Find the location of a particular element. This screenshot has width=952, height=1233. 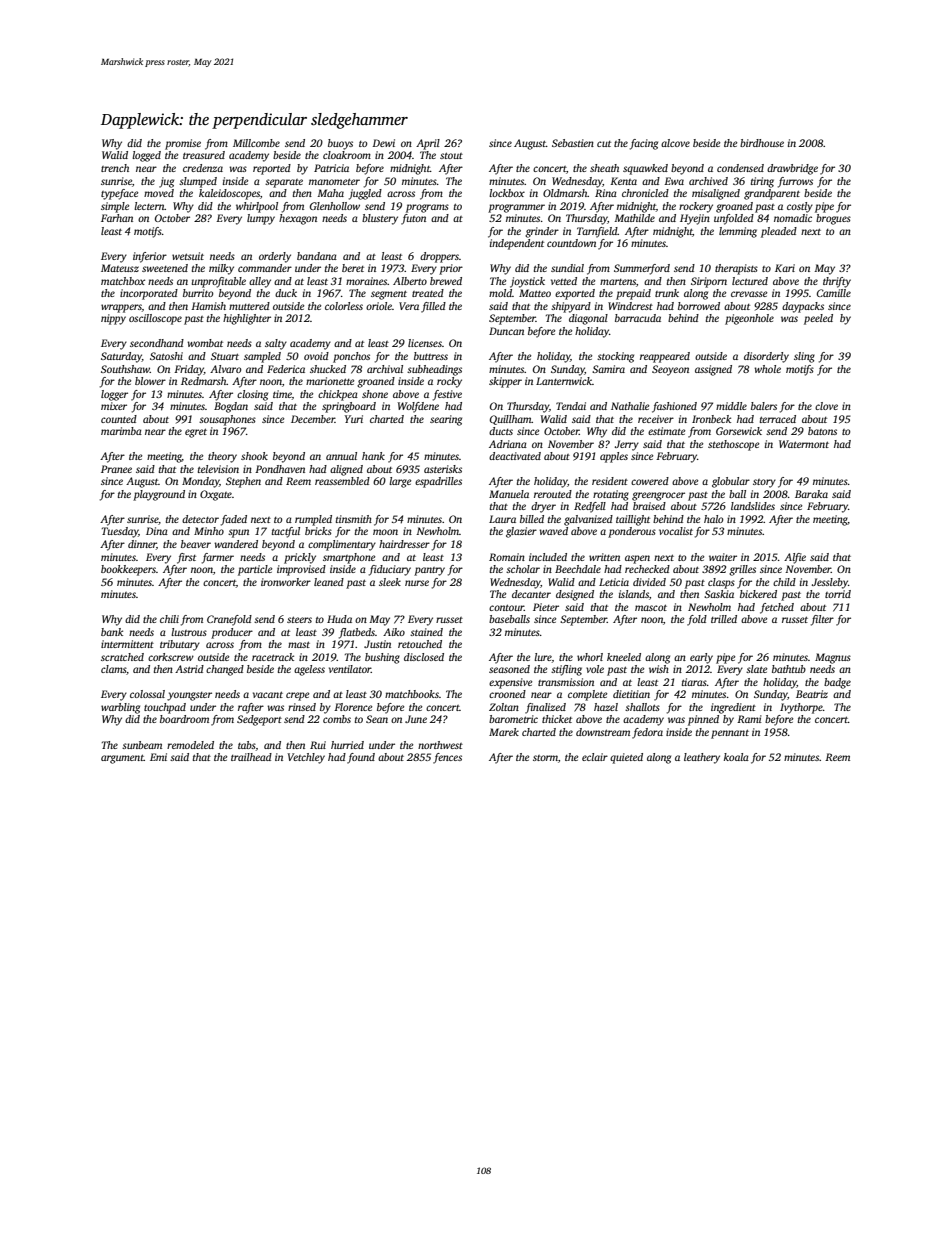

promise is located at coordinates (183, 144).
